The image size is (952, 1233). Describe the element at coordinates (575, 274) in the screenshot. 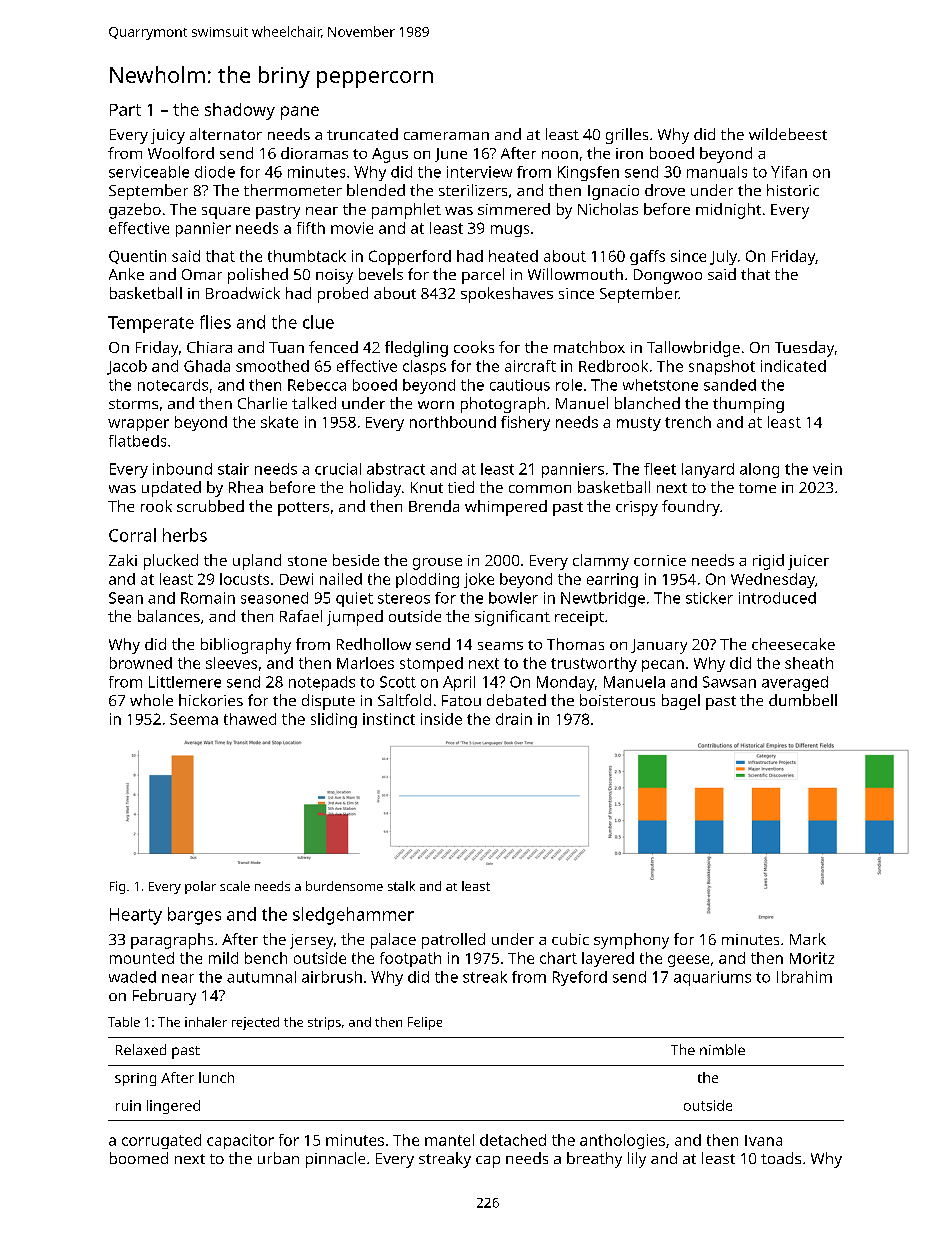

I see `Willowmouth` at that location.
